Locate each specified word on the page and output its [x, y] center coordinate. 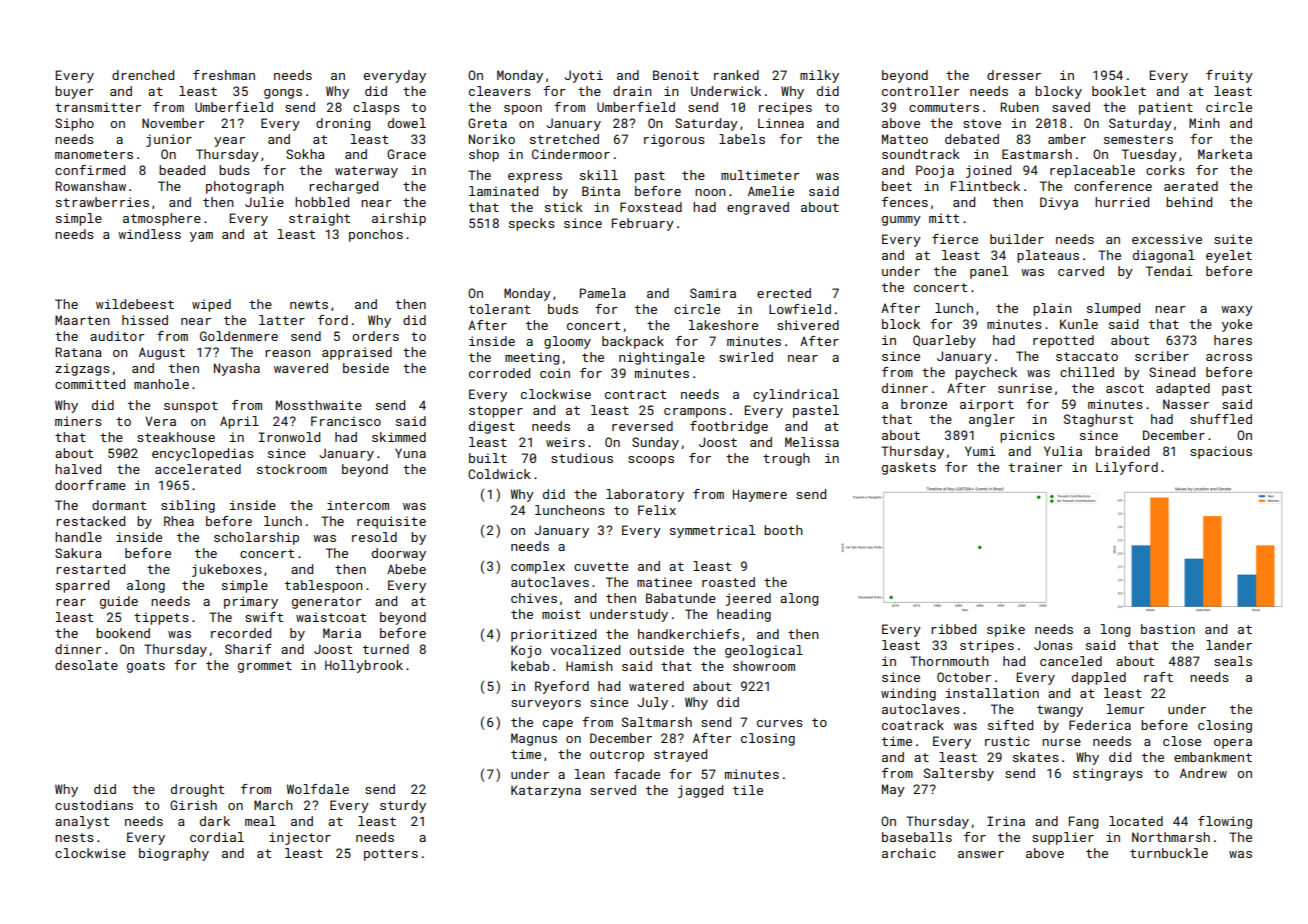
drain [632, 91]
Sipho [74, 124]
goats [146, 667]
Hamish [589, 666]
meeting [532, 358]
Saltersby [959, 774]
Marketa [1225, 154]
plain [1052, 309]
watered [656, 686]
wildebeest [135, 304]
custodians [94, 805]
